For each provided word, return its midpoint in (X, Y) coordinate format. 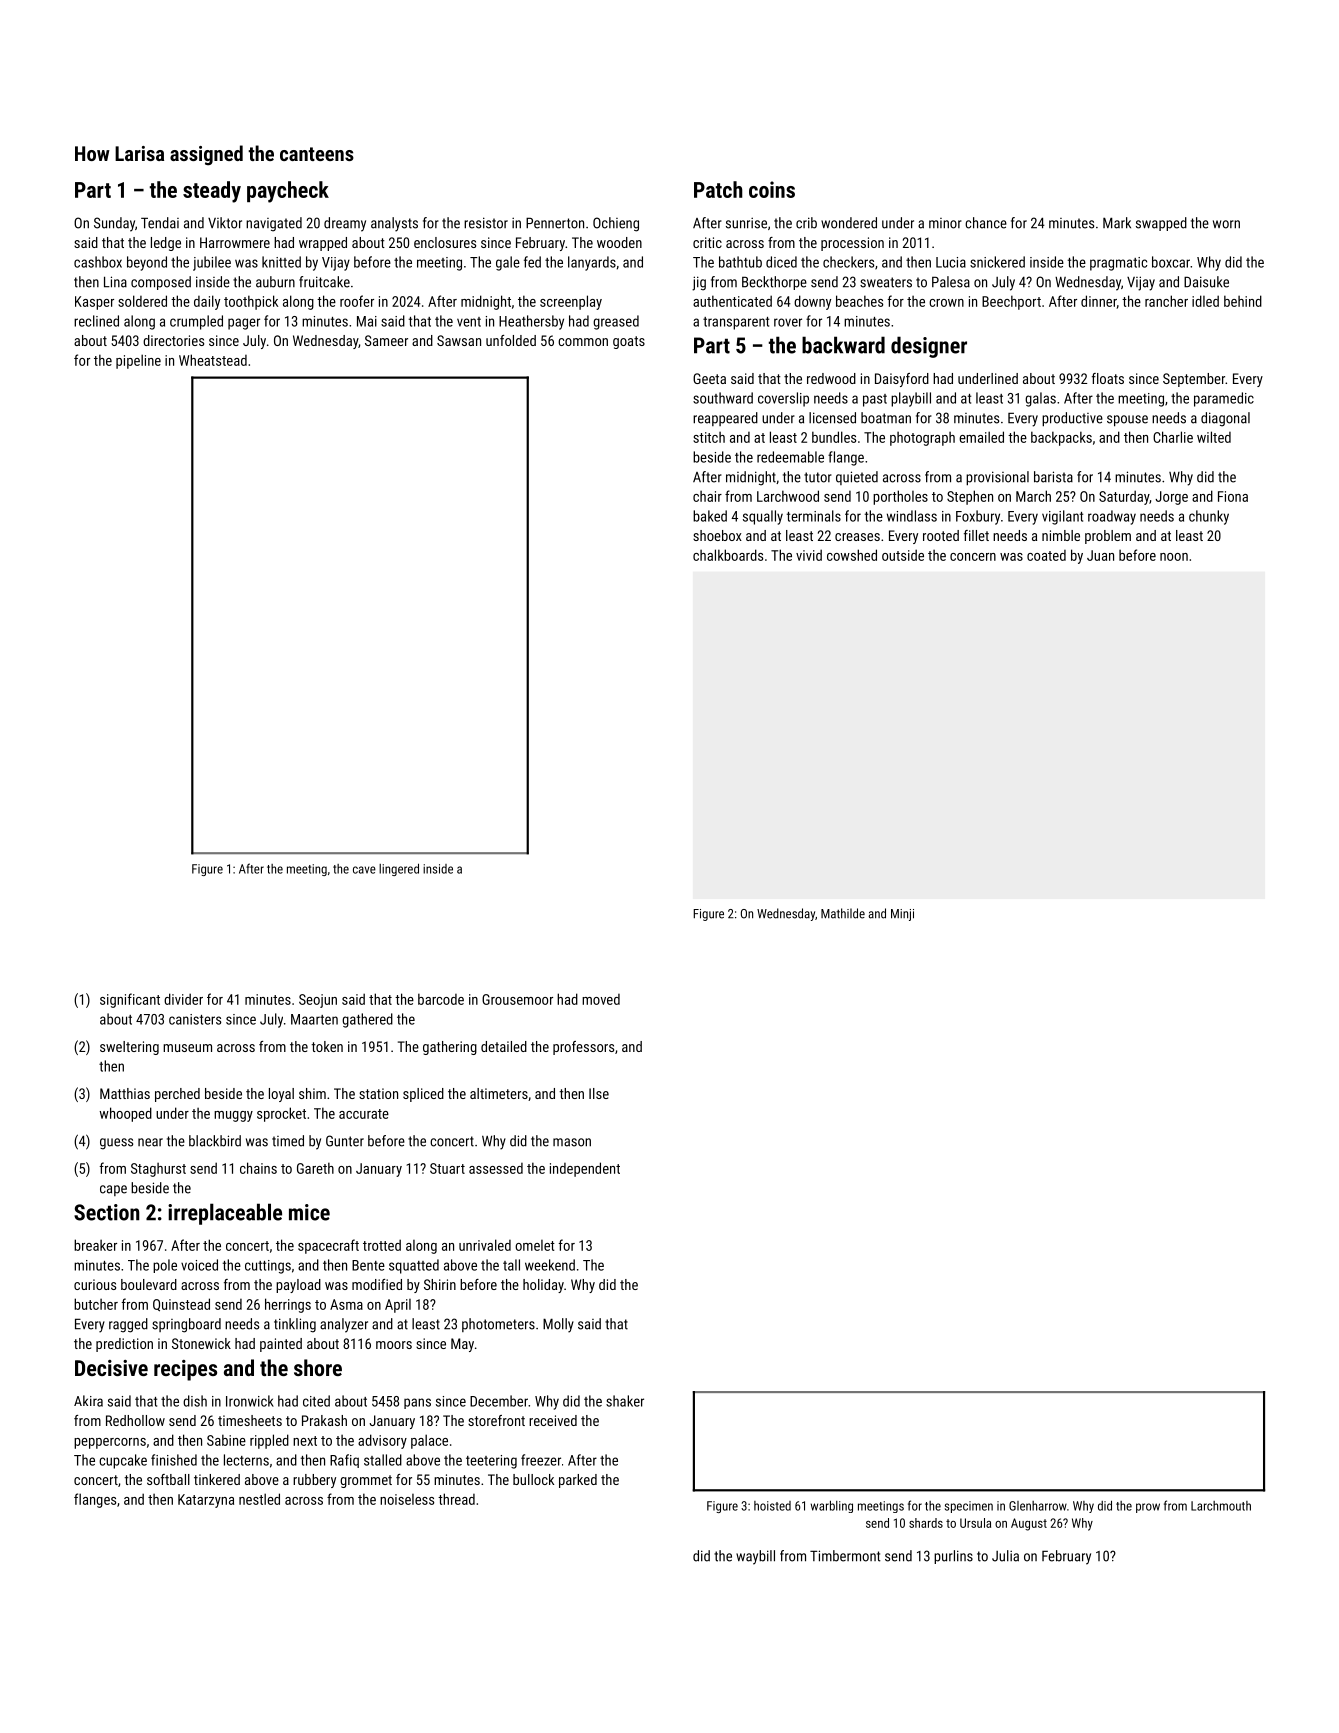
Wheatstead (213, 360)
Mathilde (843, 913)
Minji (902, 915)
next (305, 1441)
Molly (558, 1325)
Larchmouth (1221, 1506)
